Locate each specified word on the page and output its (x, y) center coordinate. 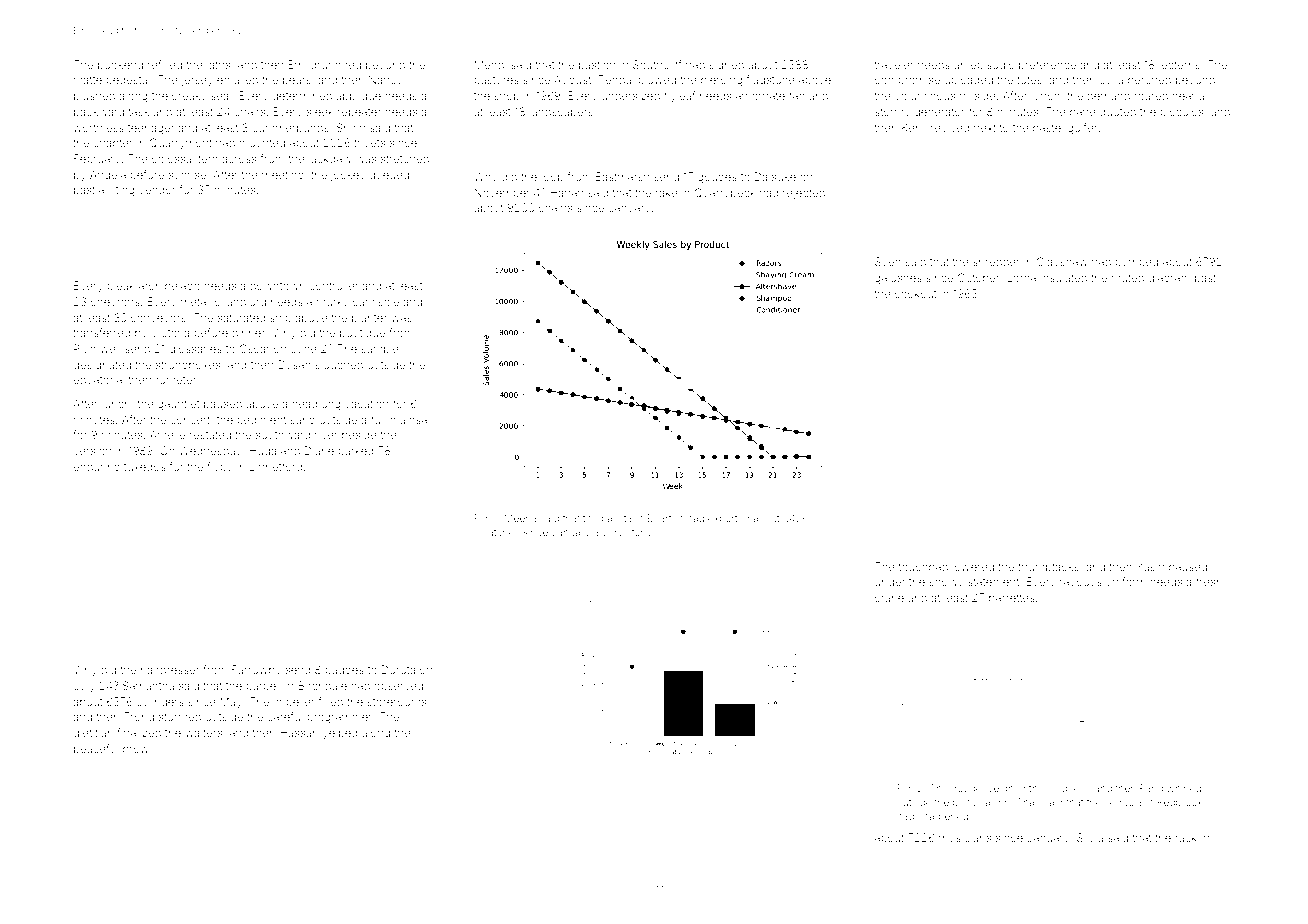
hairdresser (170, 669)
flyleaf (680, 97)
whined (1184, 788)
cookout (916, 294)
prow (136, 750)
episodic (992, 66)
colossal (173, 159)
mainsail (411, 419)
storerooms (396, 702)
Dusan (294, 364)
